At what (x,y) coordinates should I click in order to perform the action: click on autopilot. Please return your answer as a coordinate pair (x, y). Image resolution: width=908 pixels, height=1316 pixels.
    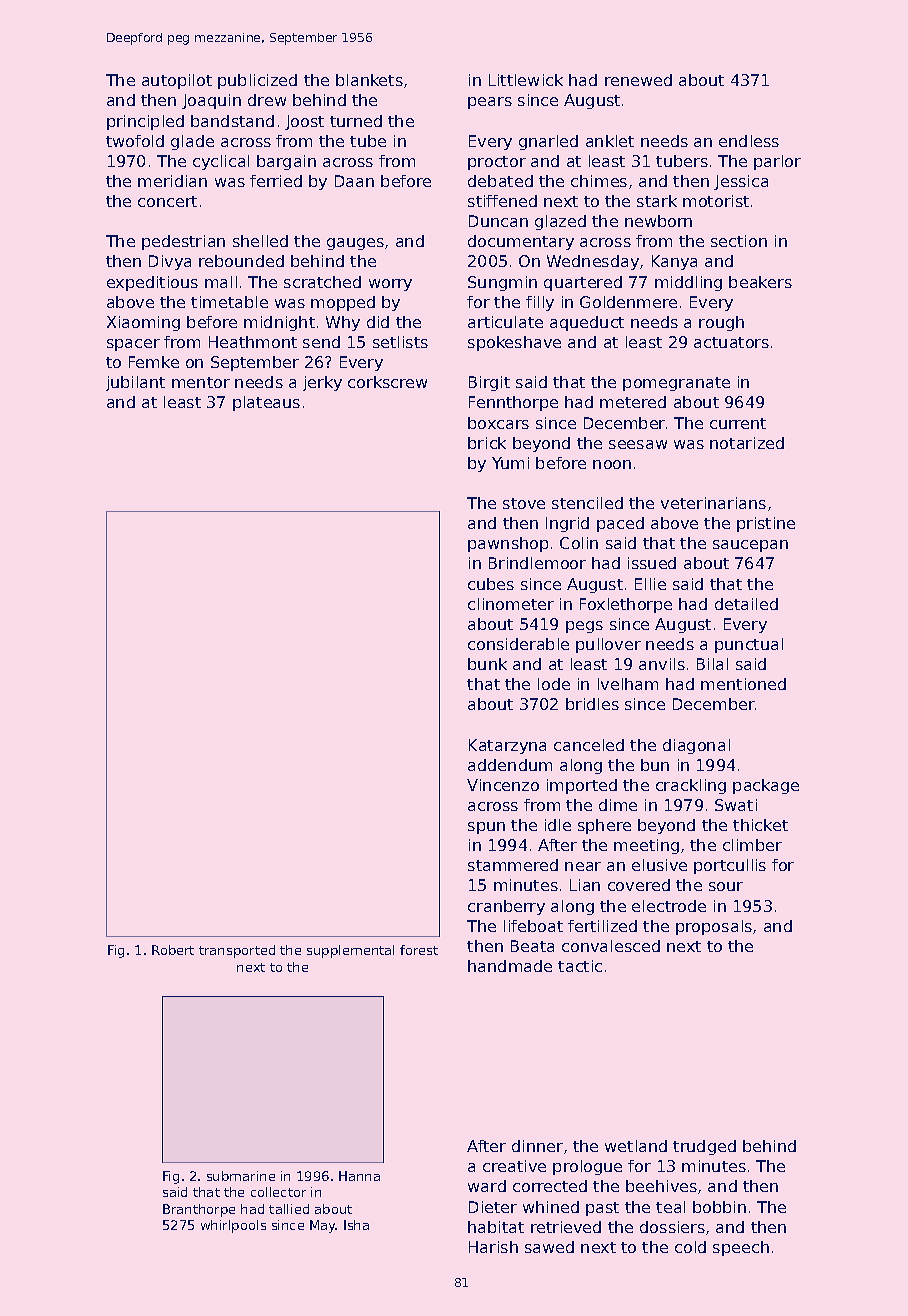
    Looking at the image, I should click on (177, 81).
